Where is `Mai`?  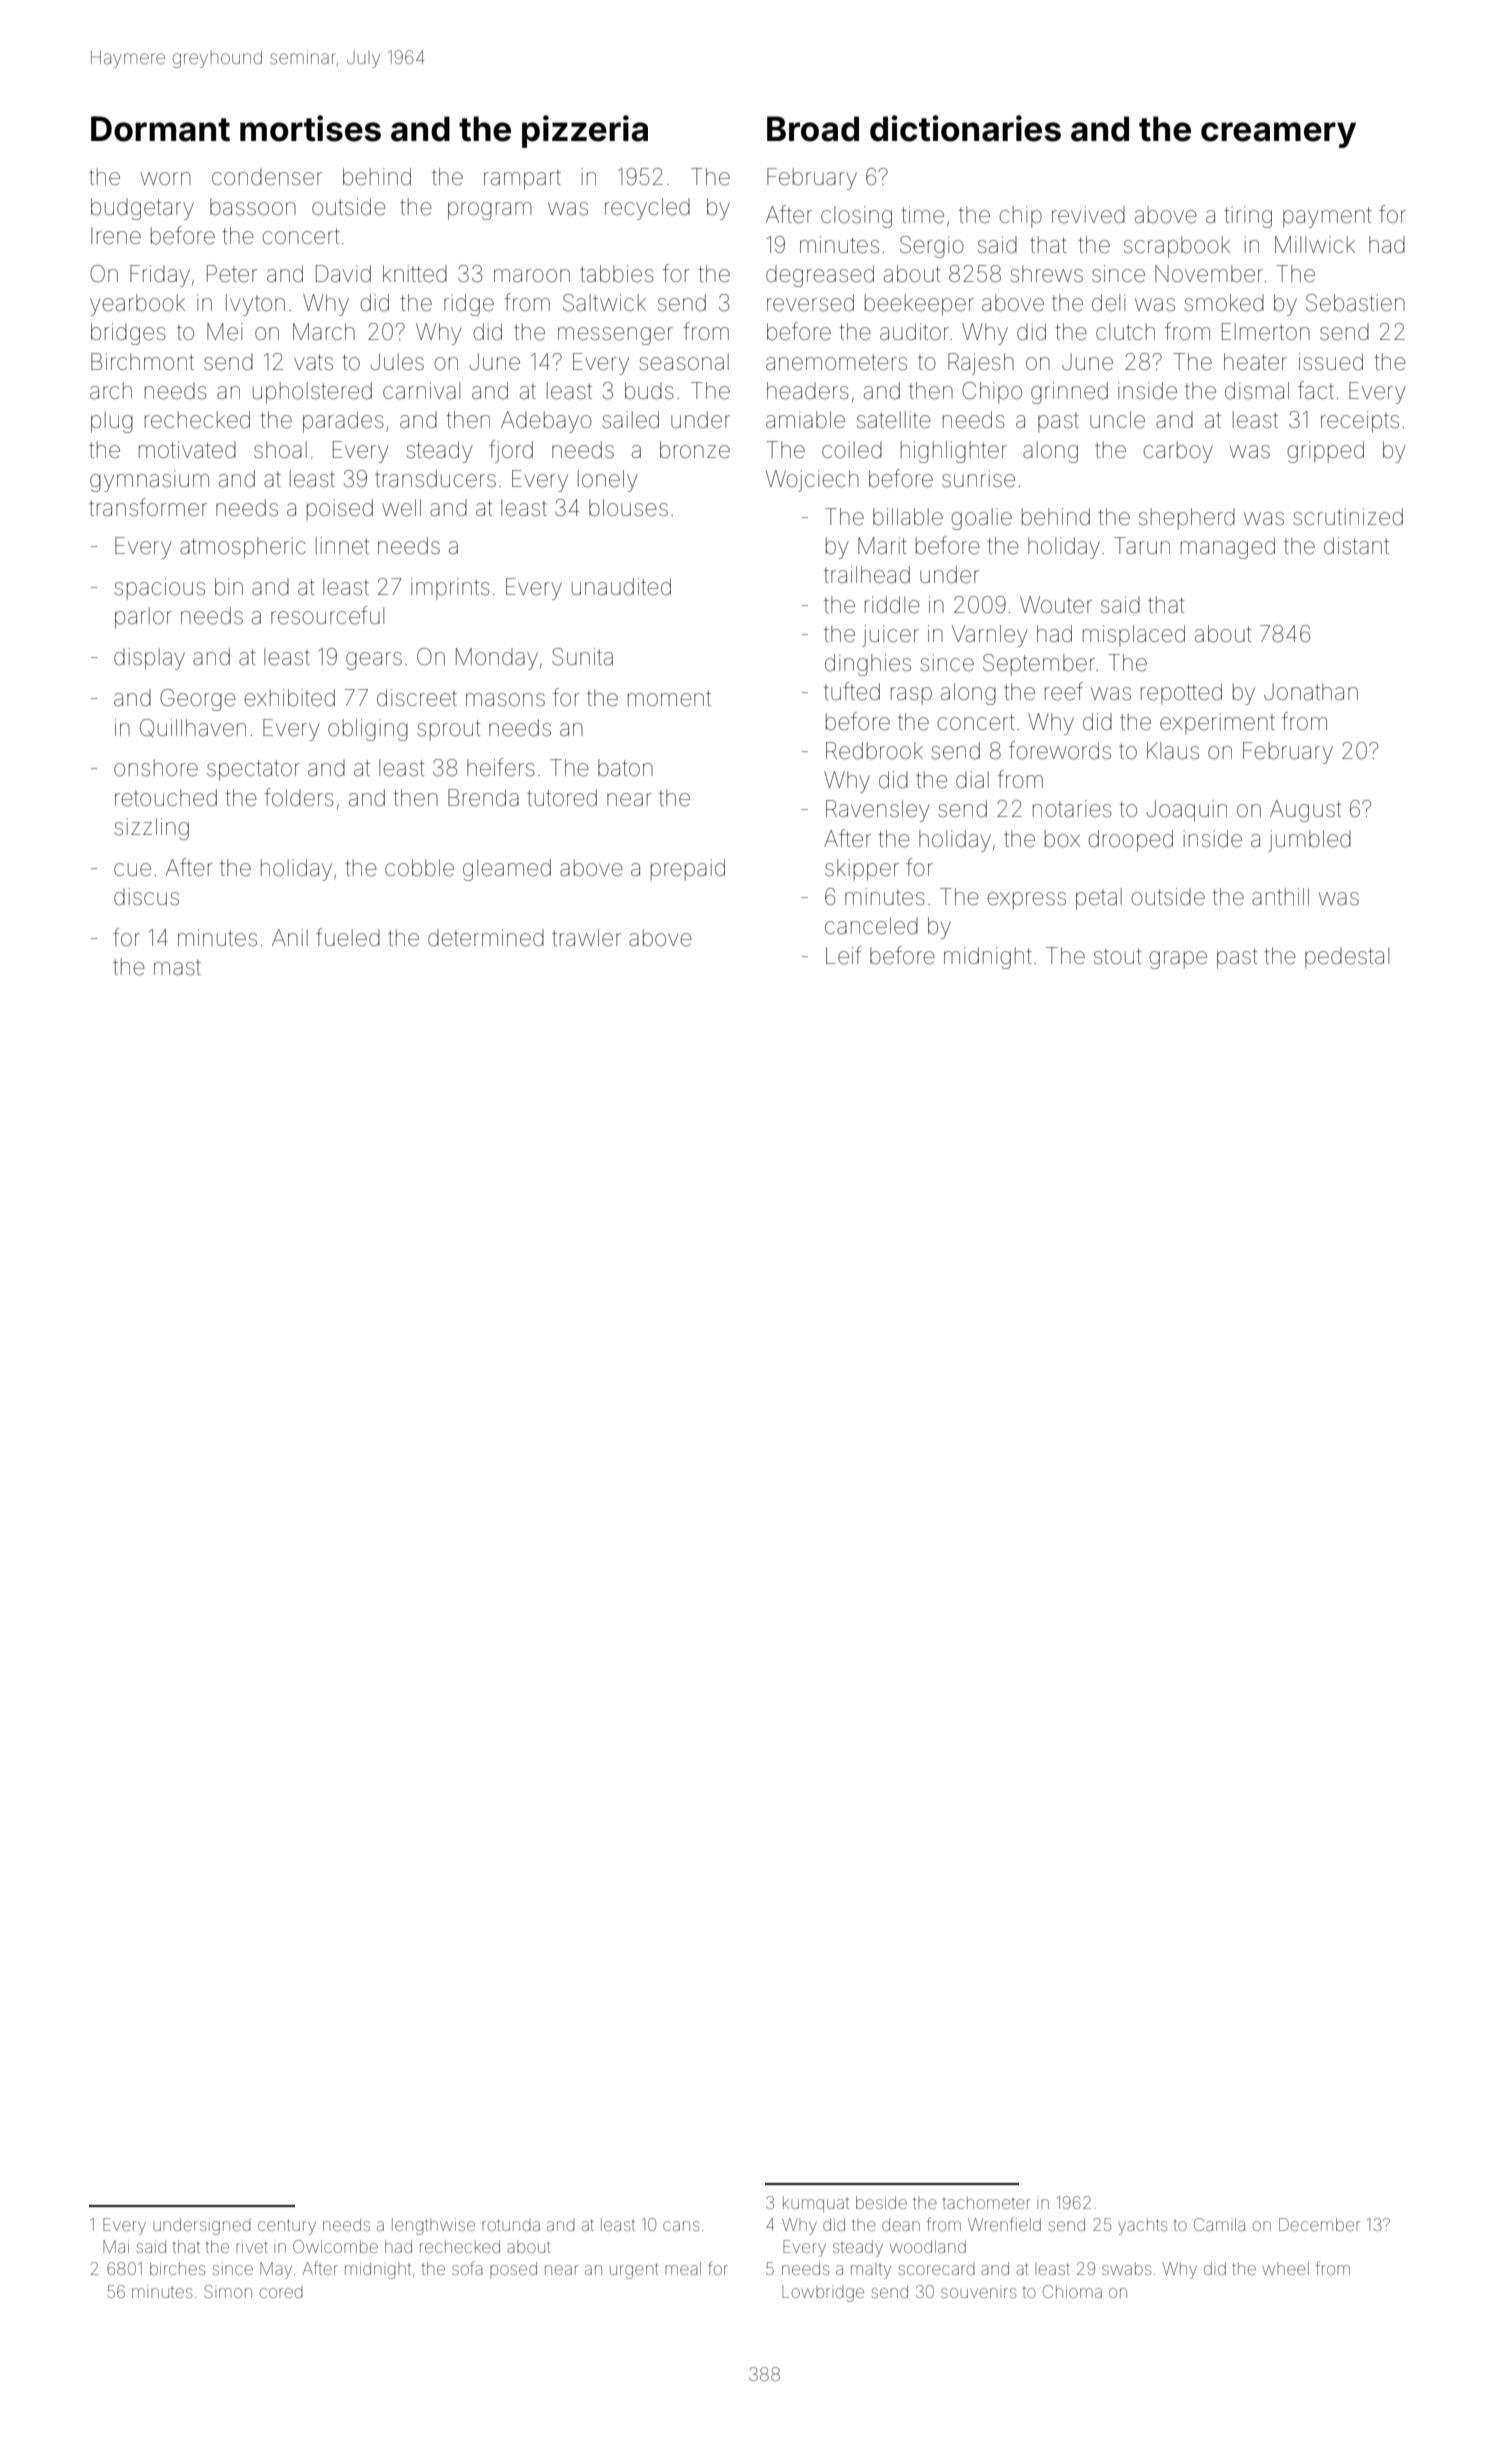
Mai is located at coordinates (116, 2246).
